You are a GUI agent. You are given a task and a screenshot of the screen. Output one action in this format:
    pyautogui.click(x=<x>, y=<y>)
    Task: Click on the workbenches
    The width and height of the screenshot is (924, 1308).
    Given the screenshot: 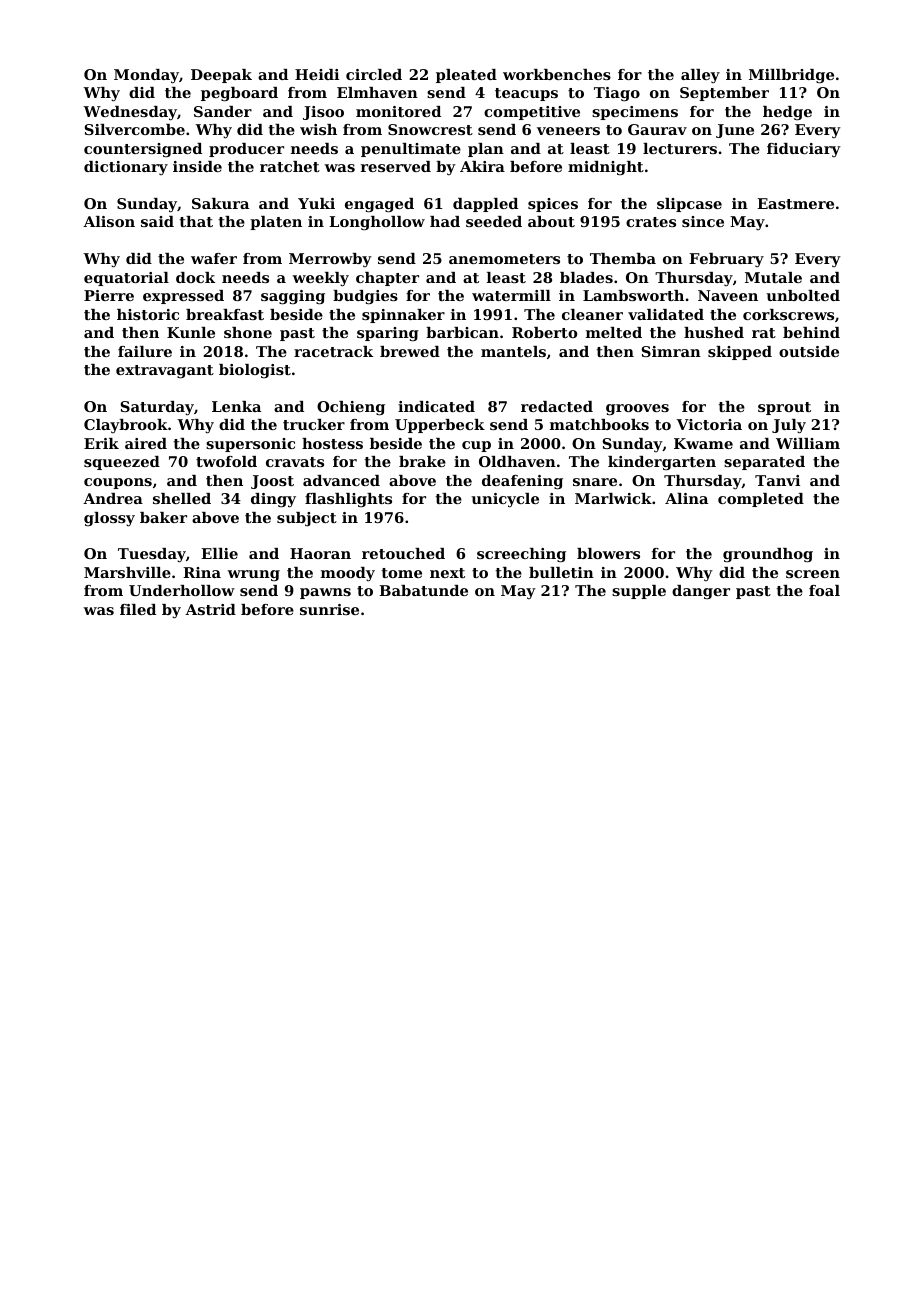 What is the action you would take?
    pyautogui.click(x=557, y=74)
